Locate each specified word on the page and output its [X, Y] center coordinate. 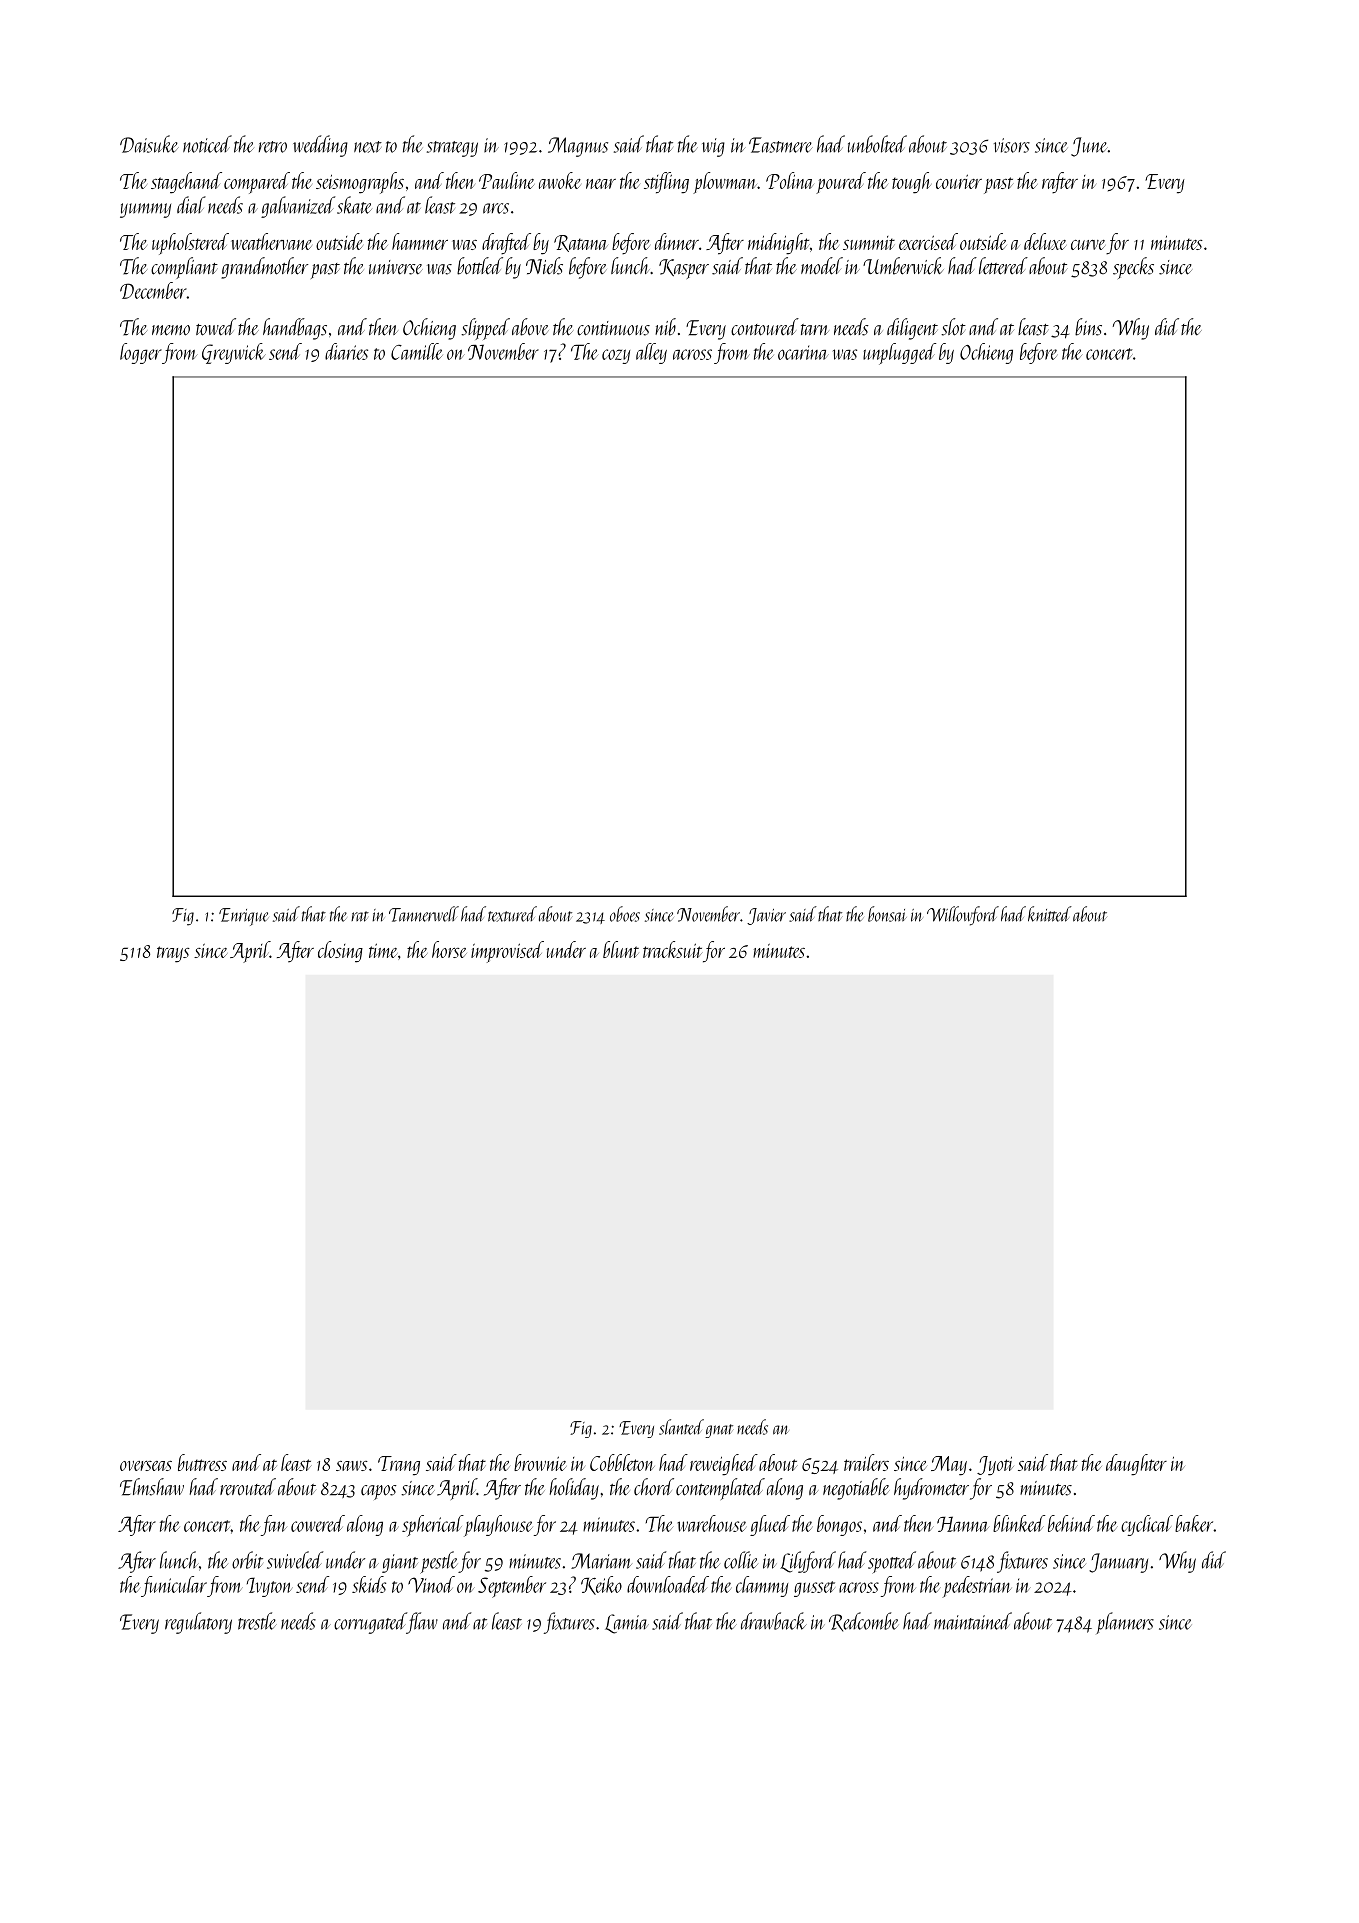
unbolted [877, 144]
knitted [1050, 914]
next [368, 147]
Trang [399, 1466]
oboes [625, 914]
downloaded [668, 1584]
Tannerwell [424, 914]
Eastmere [781, 145]
